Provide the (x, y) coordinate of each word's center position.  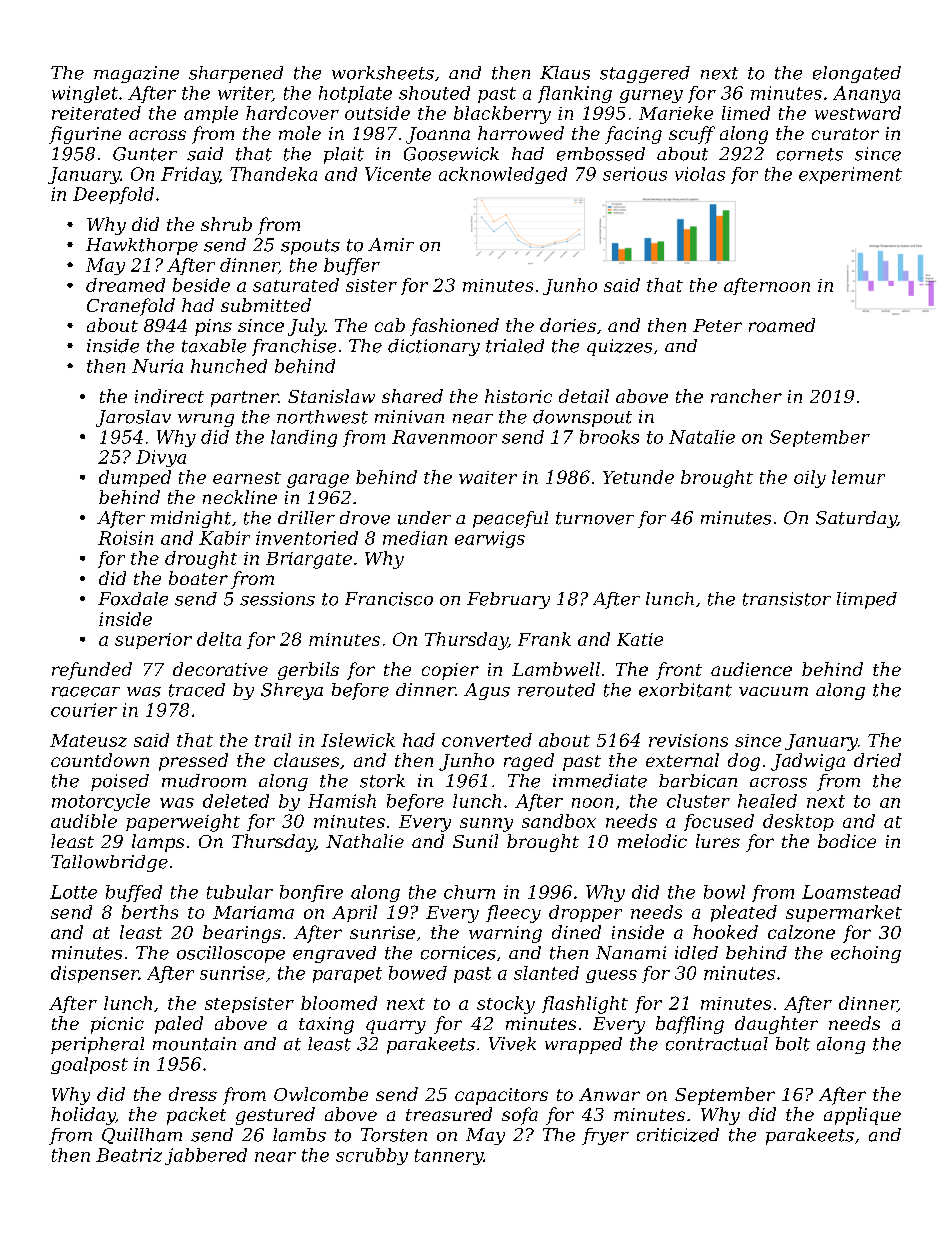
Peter (717, 325)
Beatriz (129, 1155)
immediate (600, 781)
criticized (678, 1135)
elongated (857, 74)
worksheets (383, 73)
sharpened (236, 74)
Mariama (253, 912)
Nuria (157, 366)
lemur (858, 477)
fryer (605, 1136)
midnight (191, 519)
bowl (724, 892)
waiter (488, 477)
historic (518, 396)
